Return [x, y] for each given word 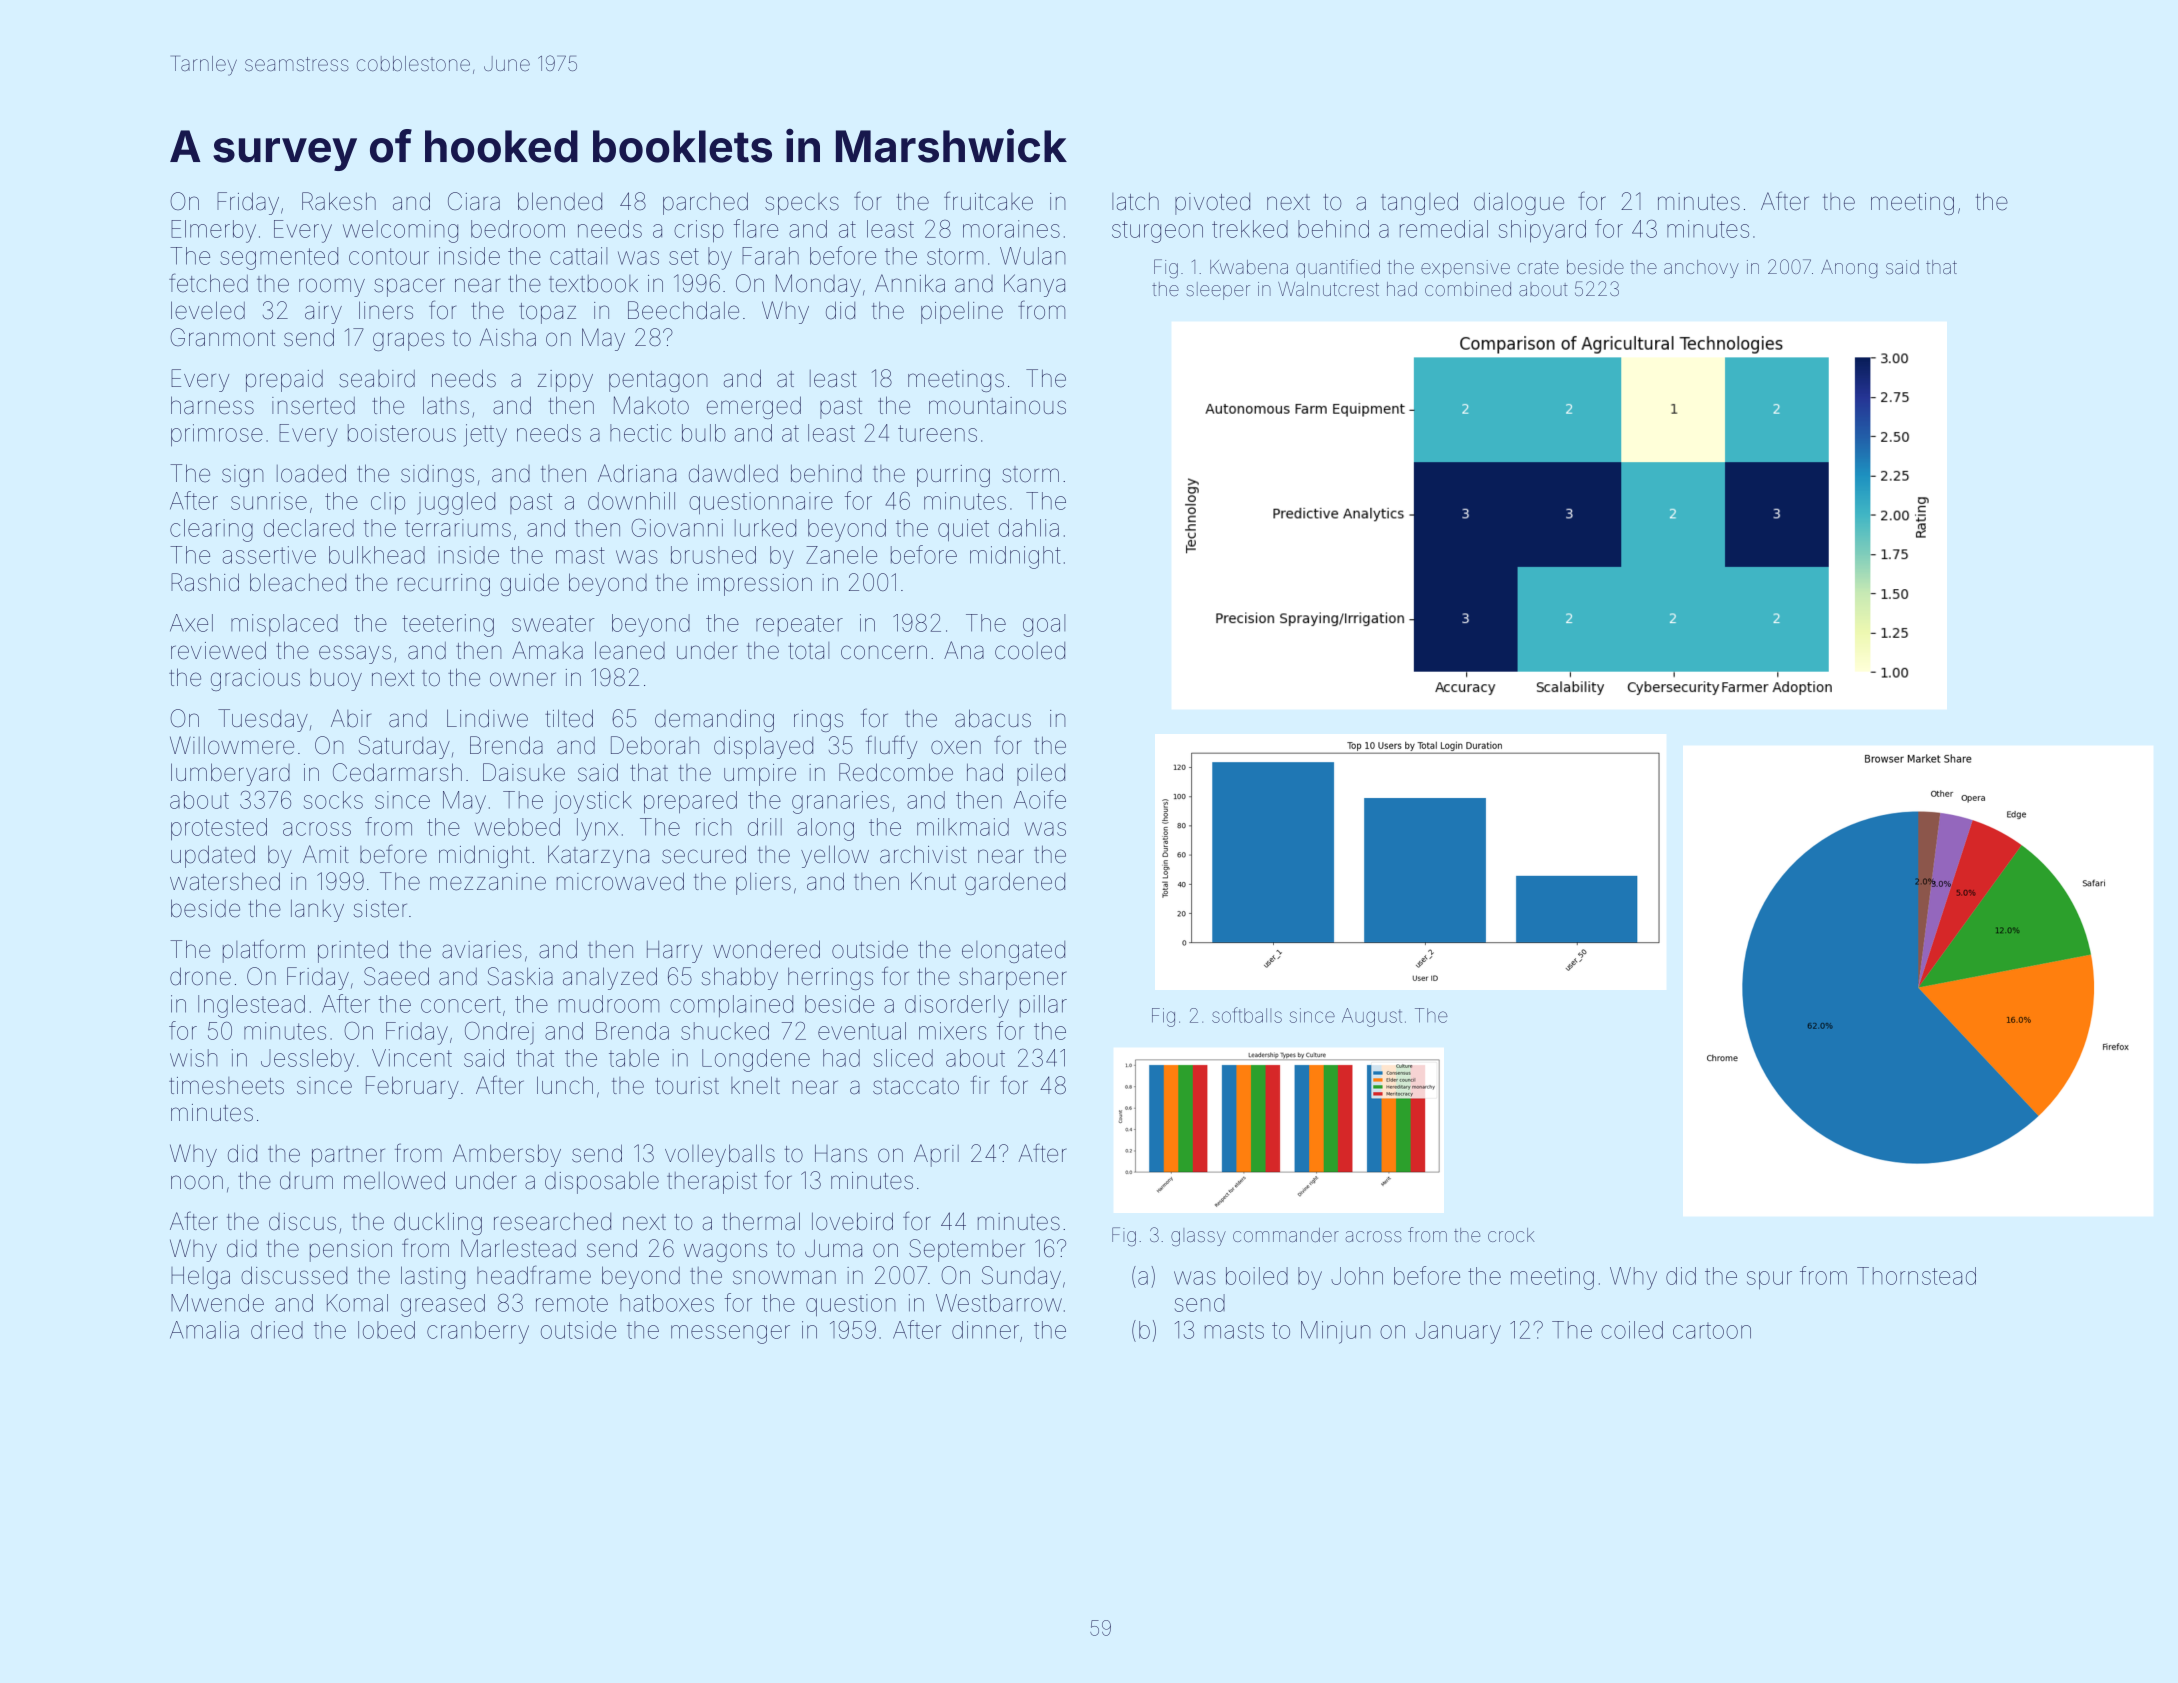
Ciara [474, 201]
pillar [1043, 1006]
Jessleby [307, 1060]
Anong [1849, 269]
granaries [840, 802]
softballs [1247, 1015]
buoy [336, 680]
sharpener [1012, 978]
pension [351, 1251]
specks [802, 204]
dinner [985, 1330]
